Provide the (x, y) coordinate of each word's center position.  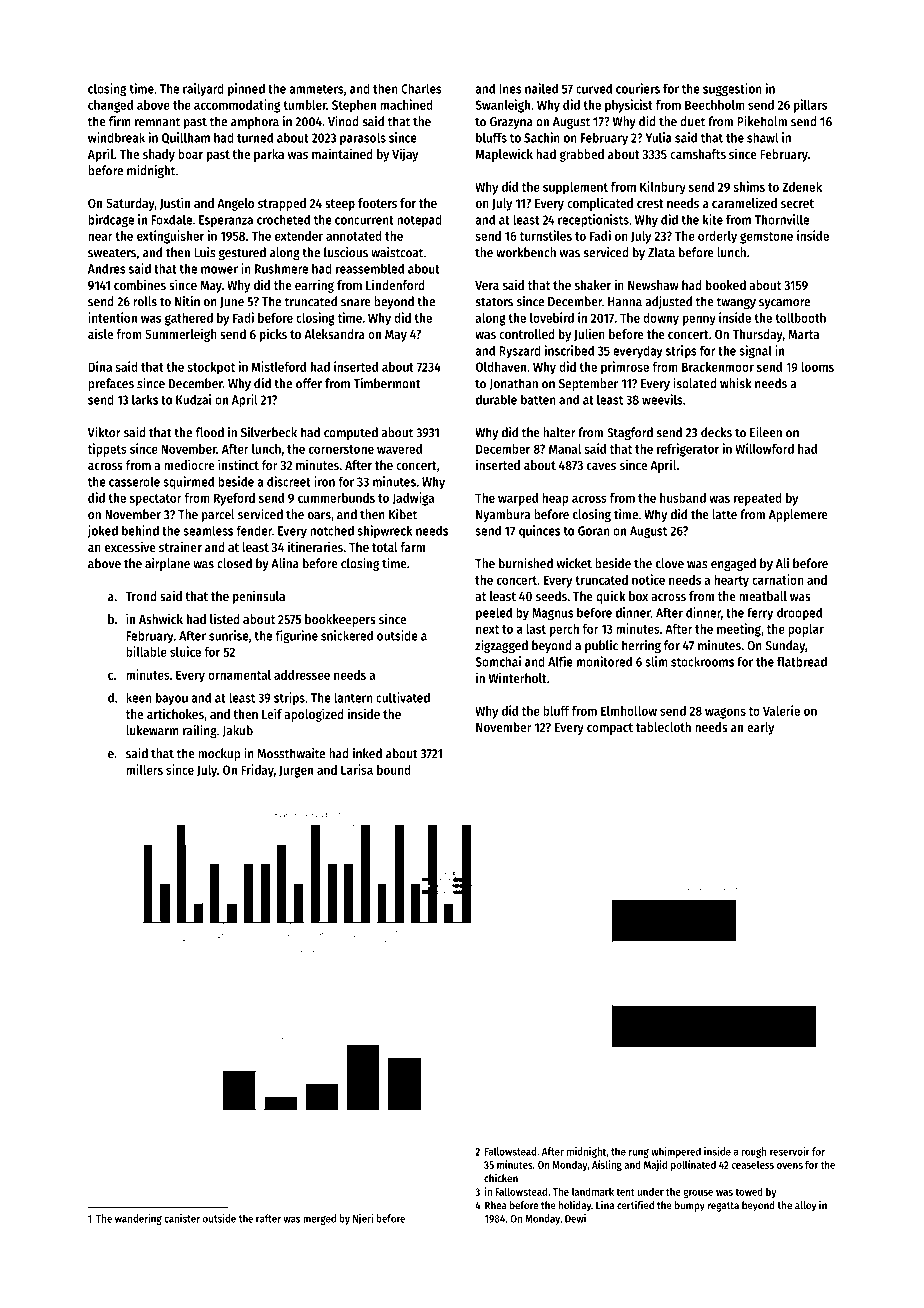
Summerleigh (181, 335)
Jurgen (296, 771)
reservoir (790, 1151)
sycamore (784, 304)
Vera (487, 285)
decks (716, 432)
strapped (282, 204)
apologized (314, 715)
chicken (501, 1178)
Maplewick (504, 155)
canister (182, 1218)
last (536, 629)
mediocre (189, 464)
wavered (399, 449)
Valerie (781, 710)
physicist (629, 106)
